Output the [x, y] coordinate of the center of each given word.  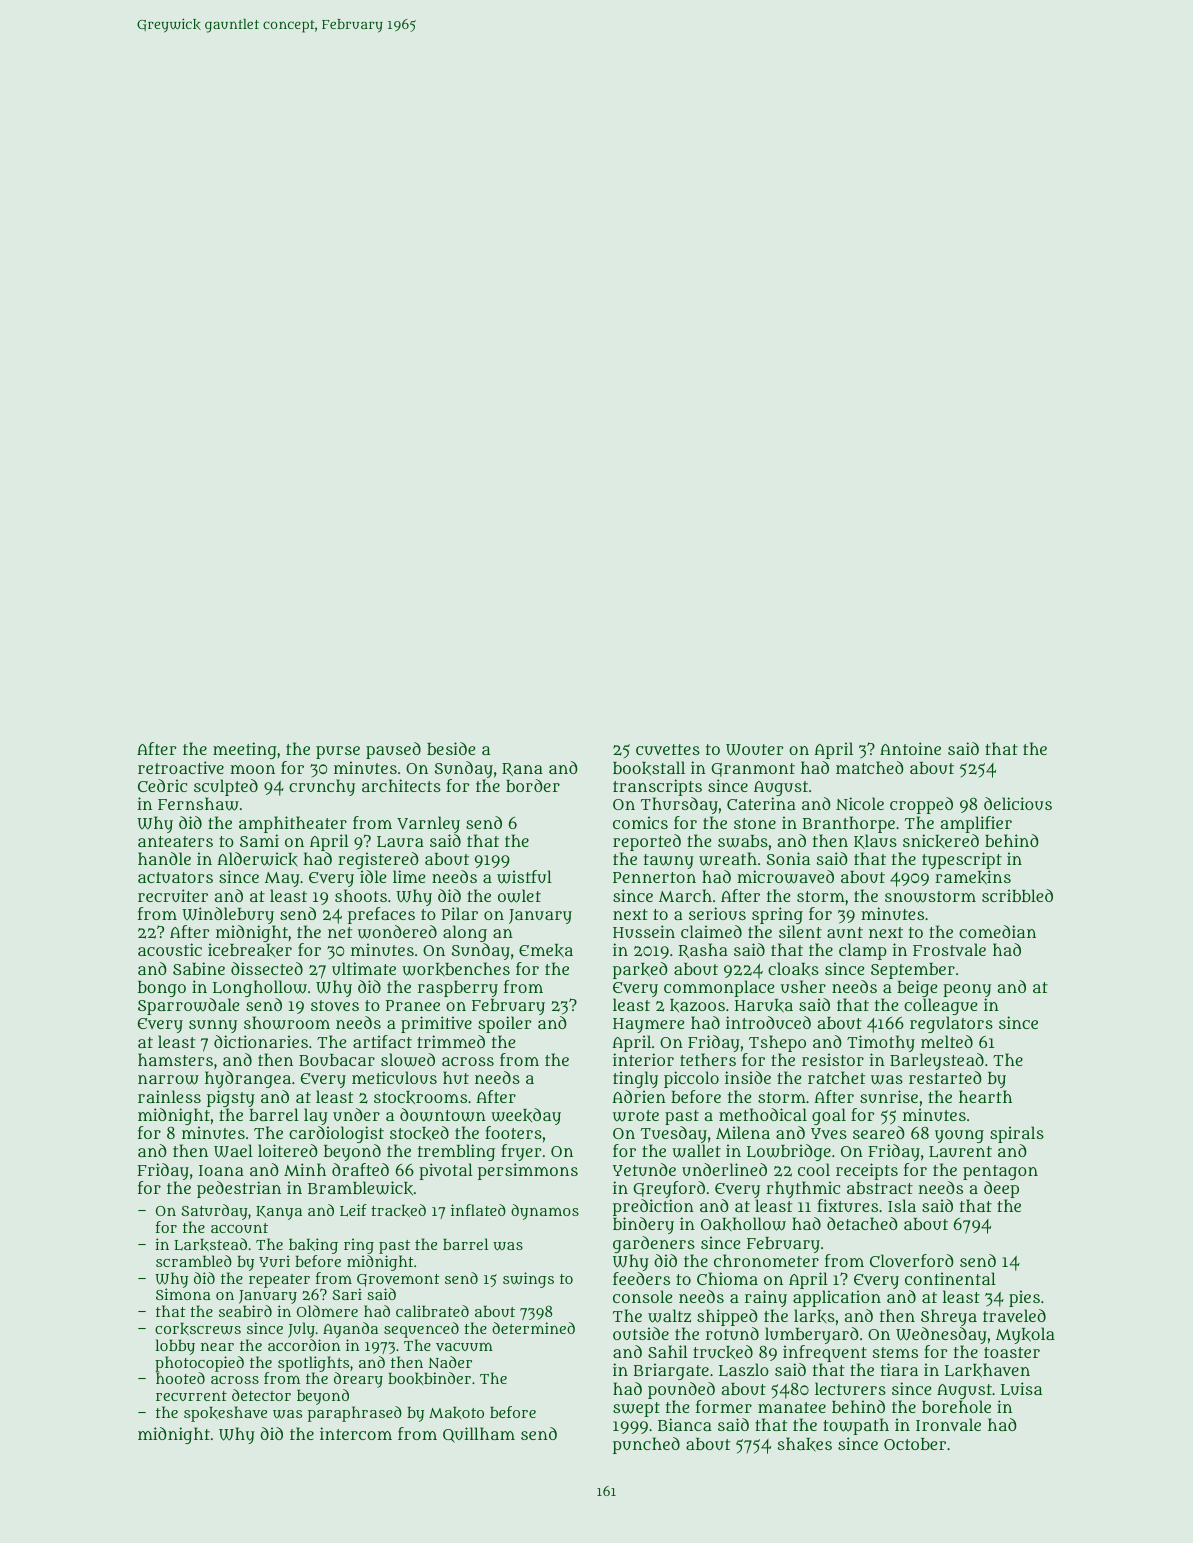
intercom [356, 1433]
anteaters [175, 841]
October [915, 1444]
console [643, 1296]
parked [640, 970]
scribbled [1017, 895]
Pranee [413, 1005]
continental [950, 1278]
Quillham [479, 1435]
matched [870, 767]
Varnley [428, 824]
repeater [279, 1281]
